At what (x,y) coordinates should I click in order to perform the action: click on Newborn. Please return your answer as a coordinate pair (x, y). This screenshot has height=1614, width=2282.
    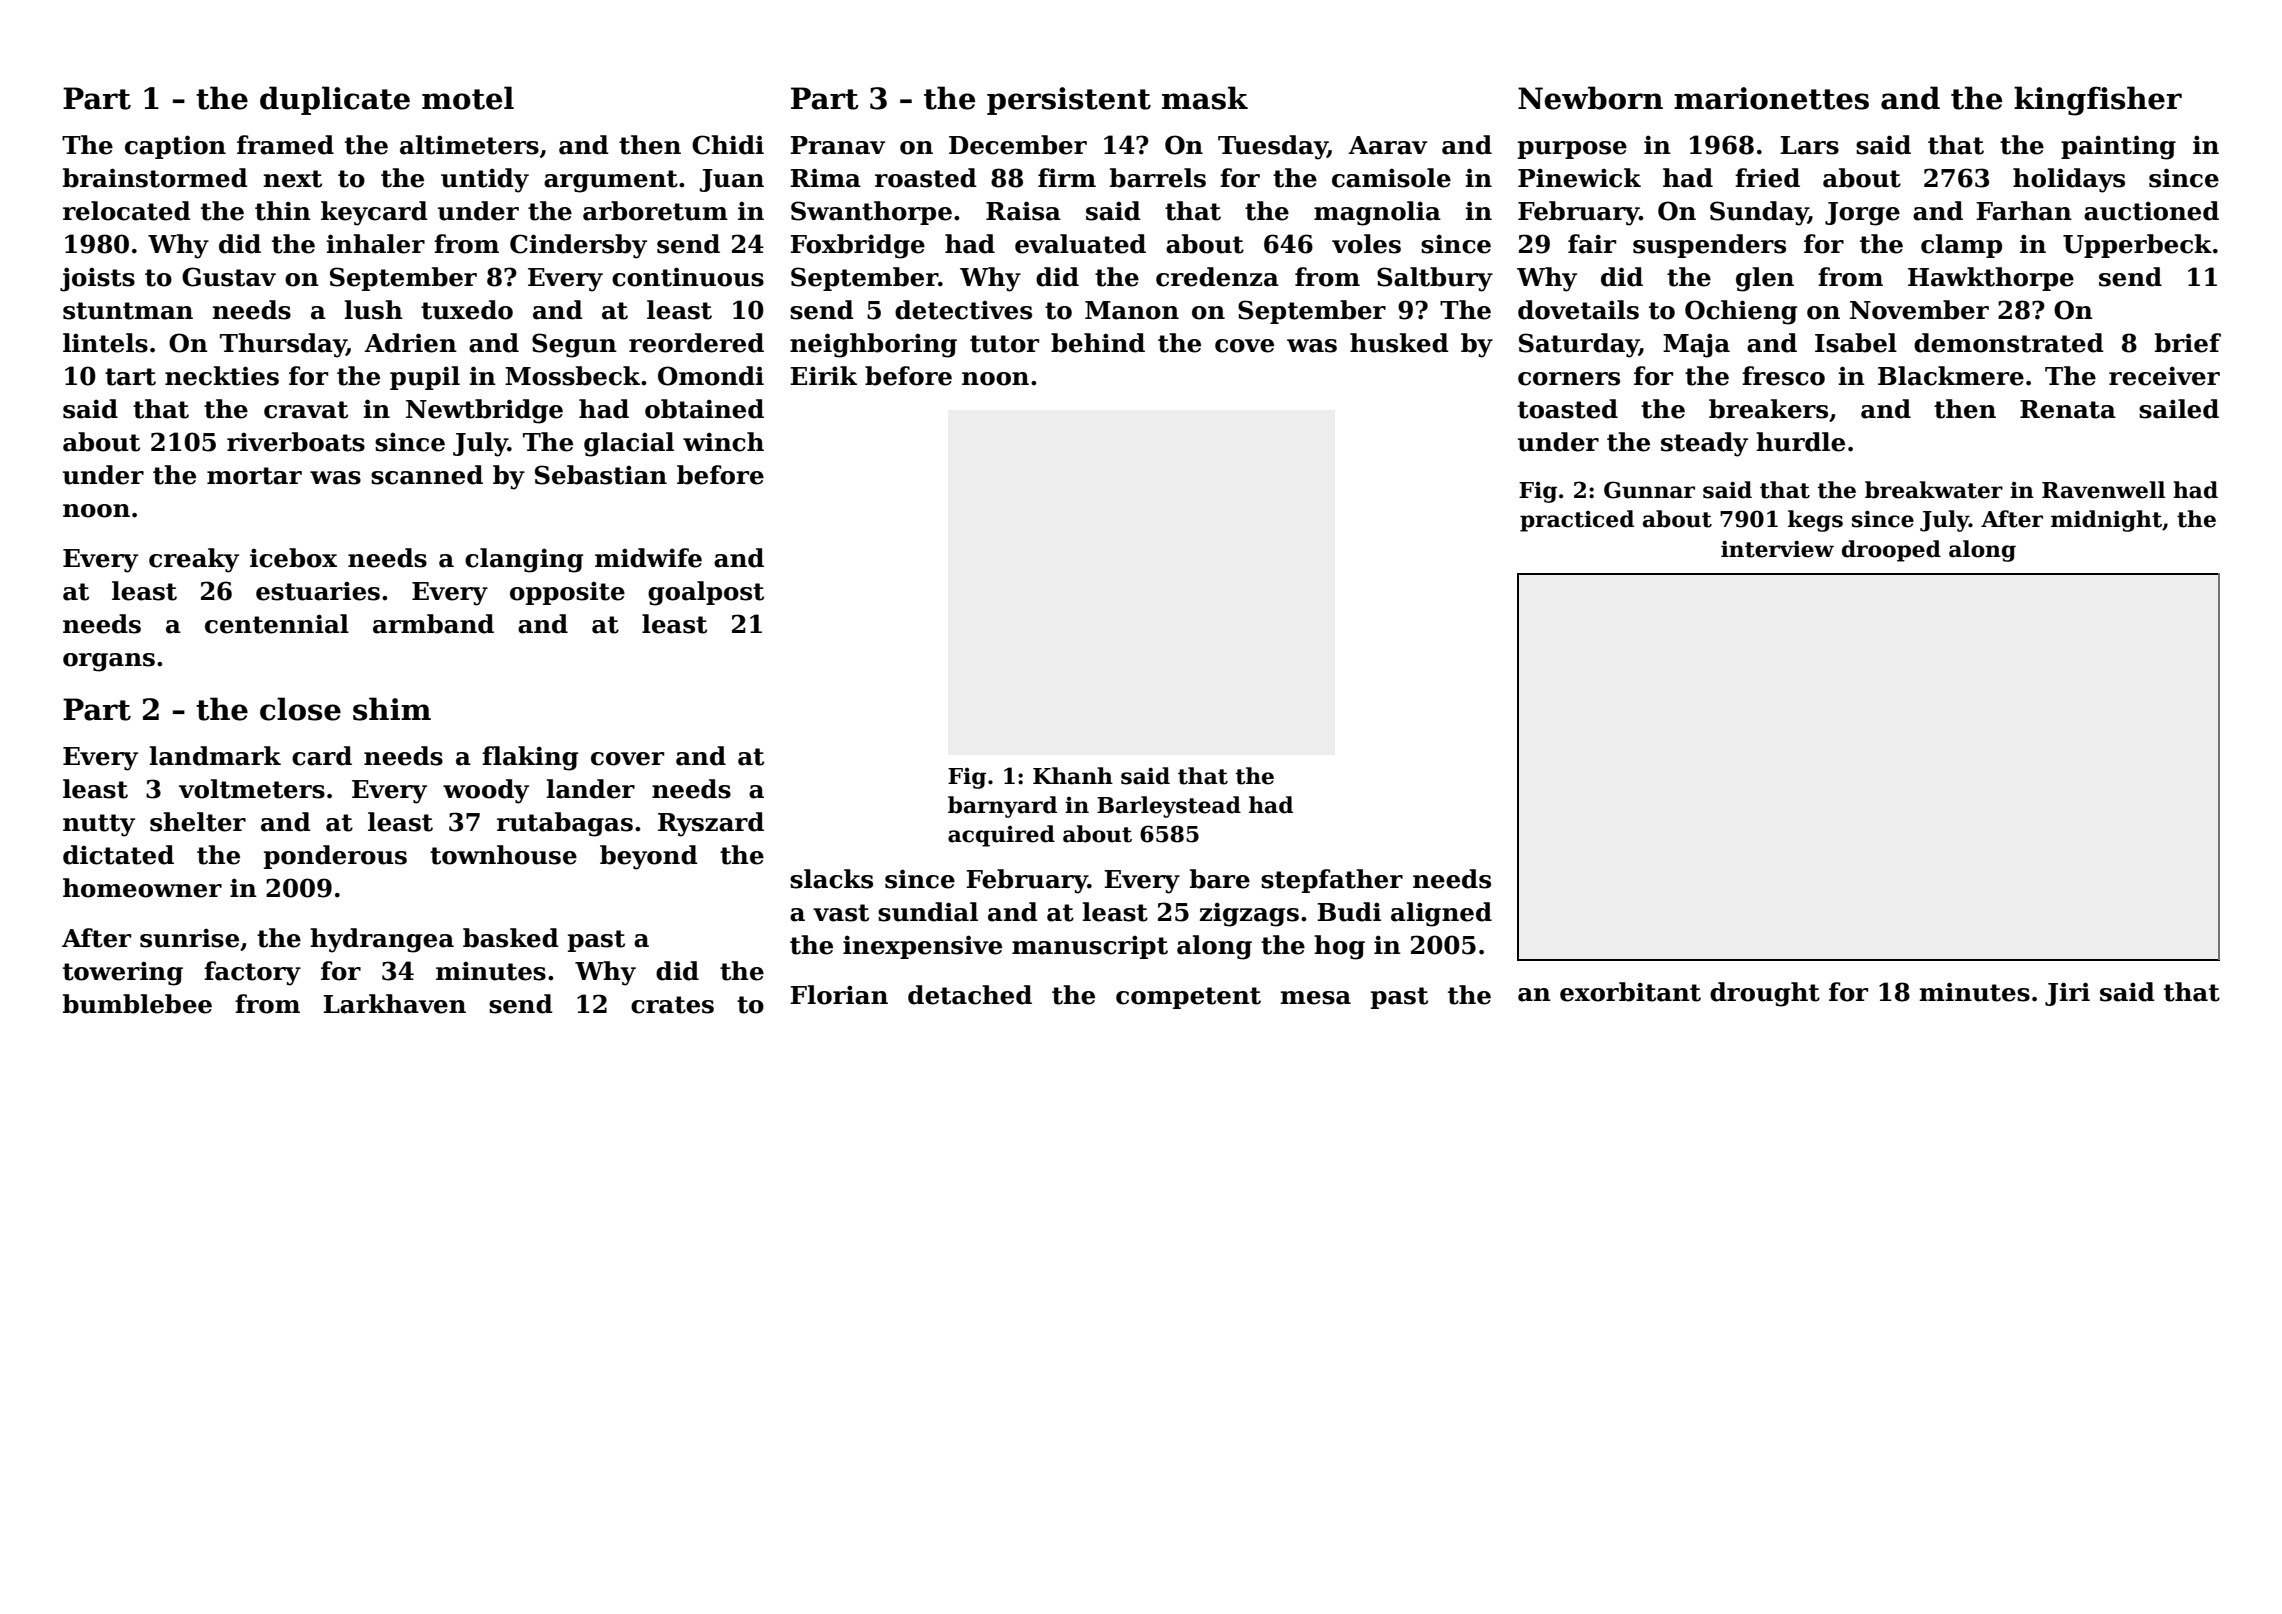
    Looking at the image, I should click on (1590, 98).
